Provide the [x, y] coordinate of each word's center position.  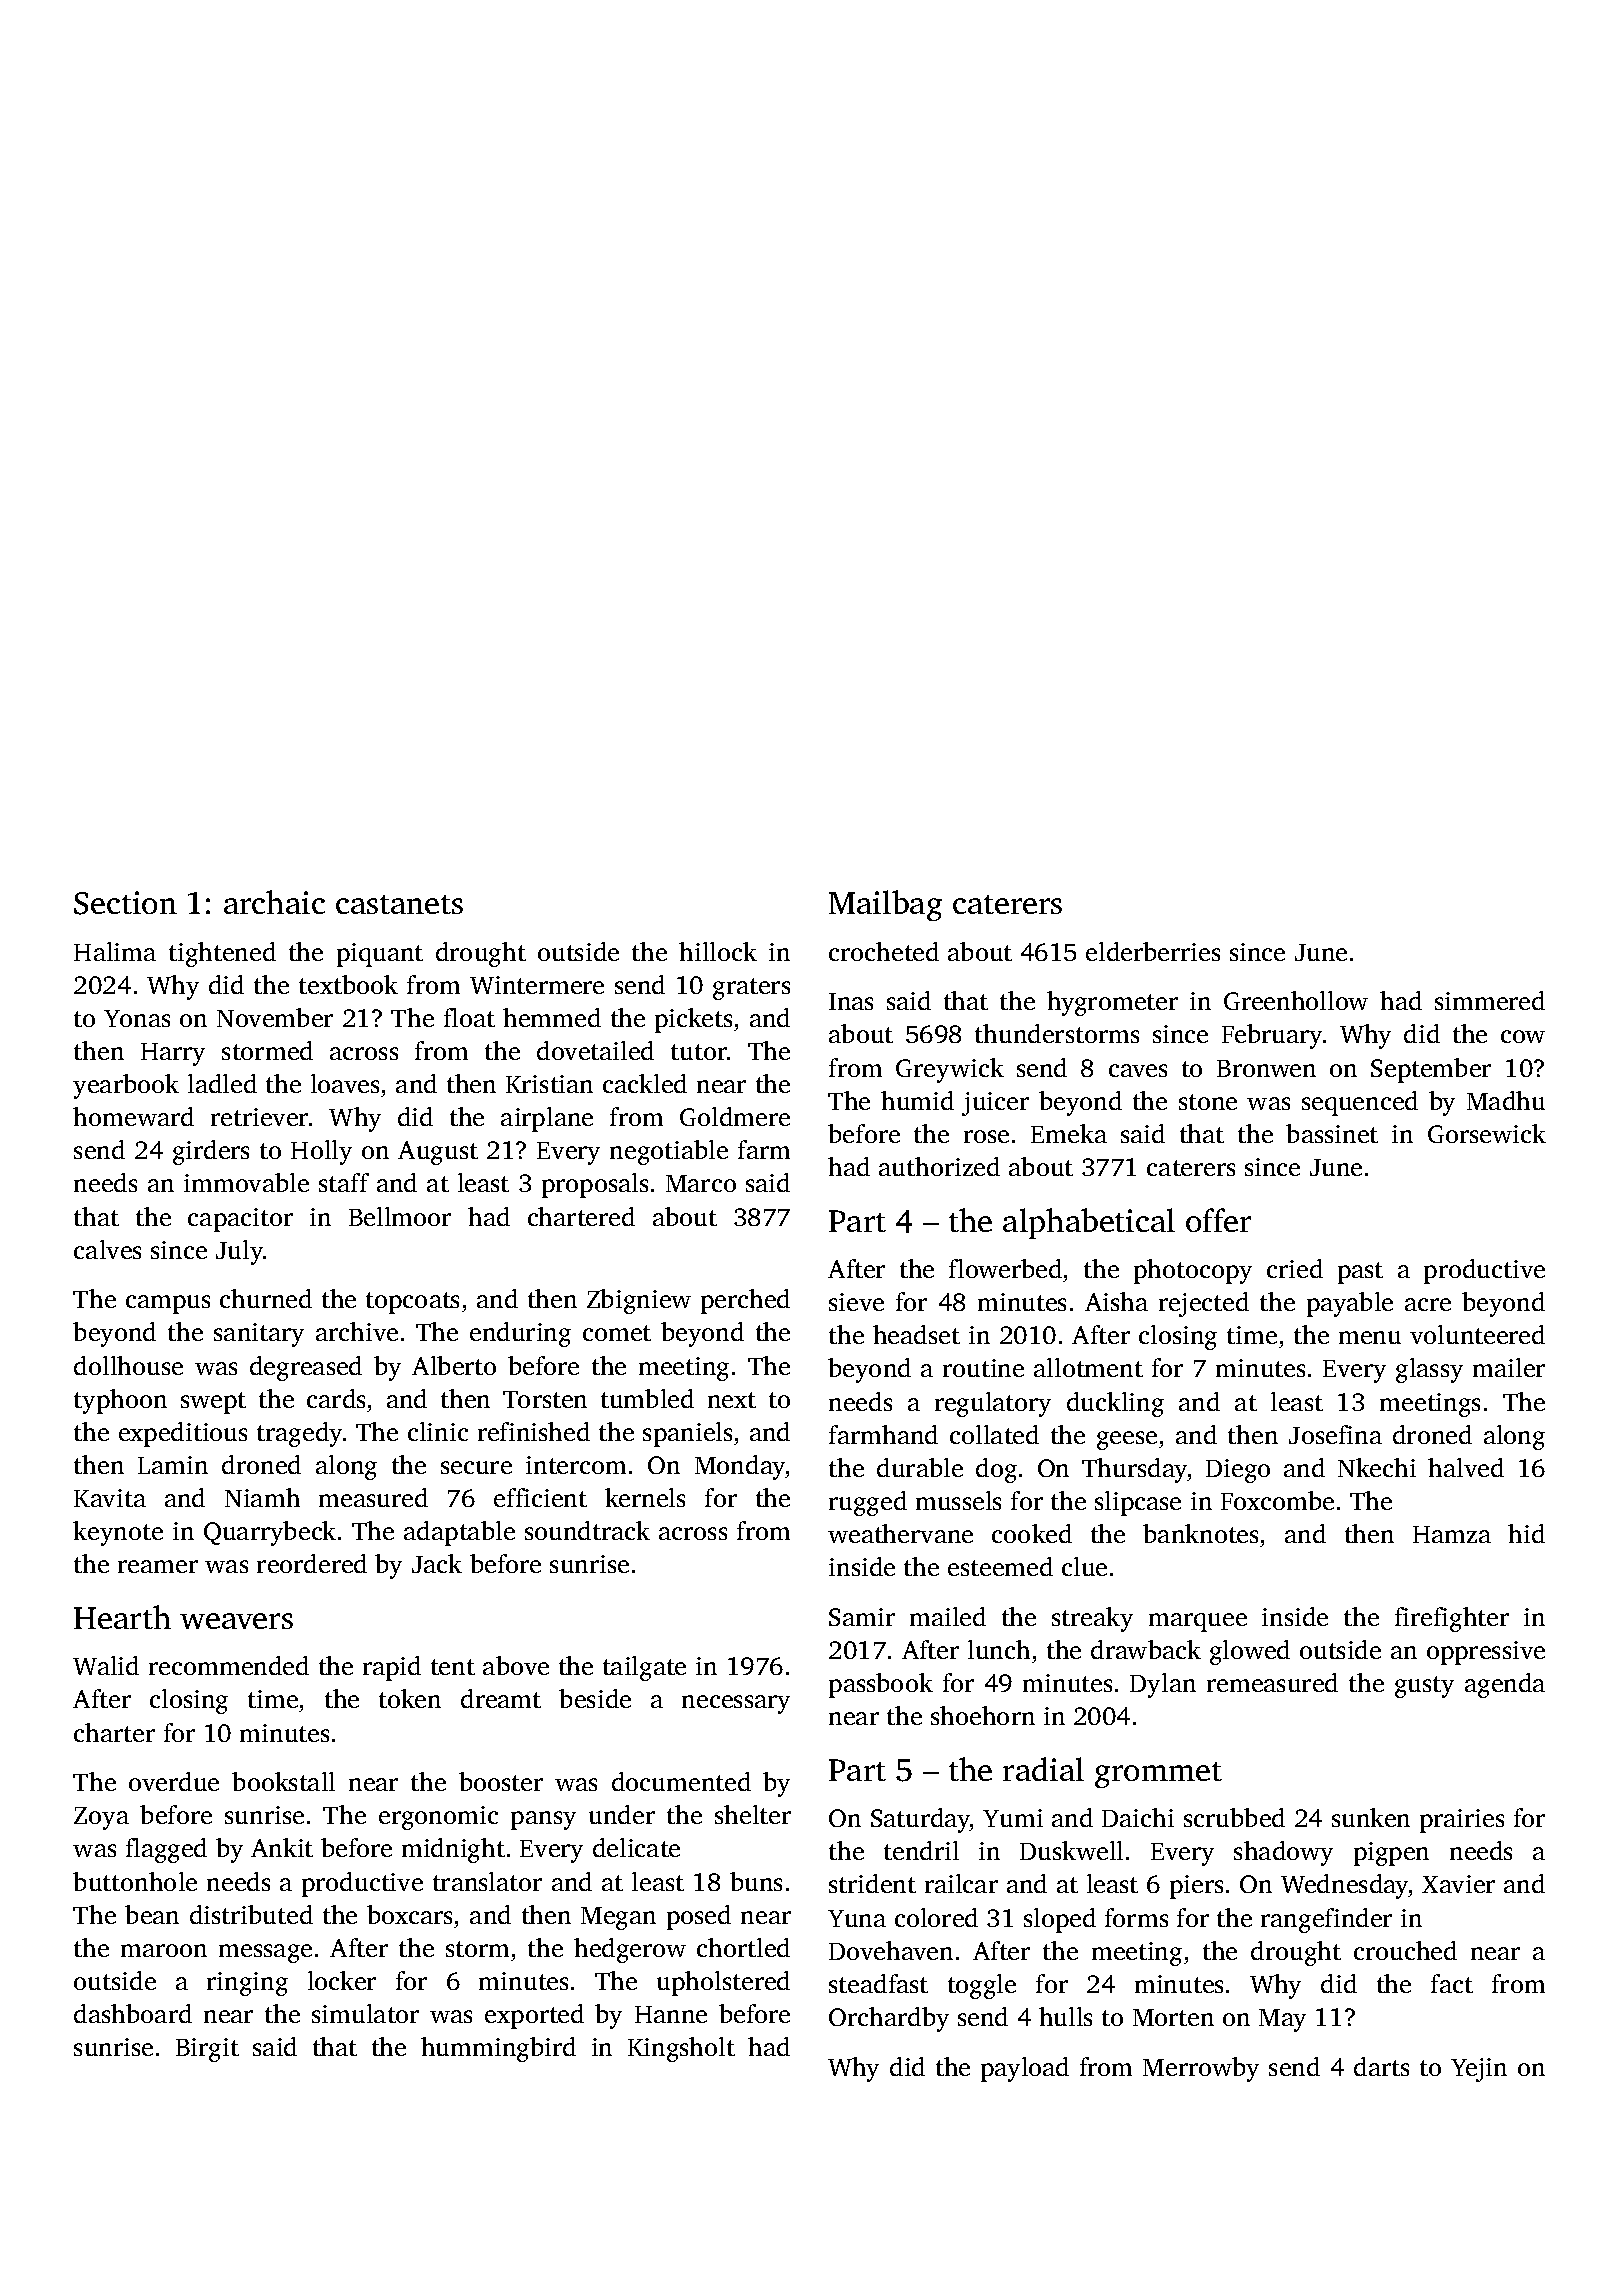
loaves [345, 1083]
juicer [995, 1104]
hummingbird [498, 2049]
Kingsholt [681, 2049]
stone [1208, 1102]
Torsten [545, 1399]
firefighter [1452, 1619]
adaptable [459, 1533]
